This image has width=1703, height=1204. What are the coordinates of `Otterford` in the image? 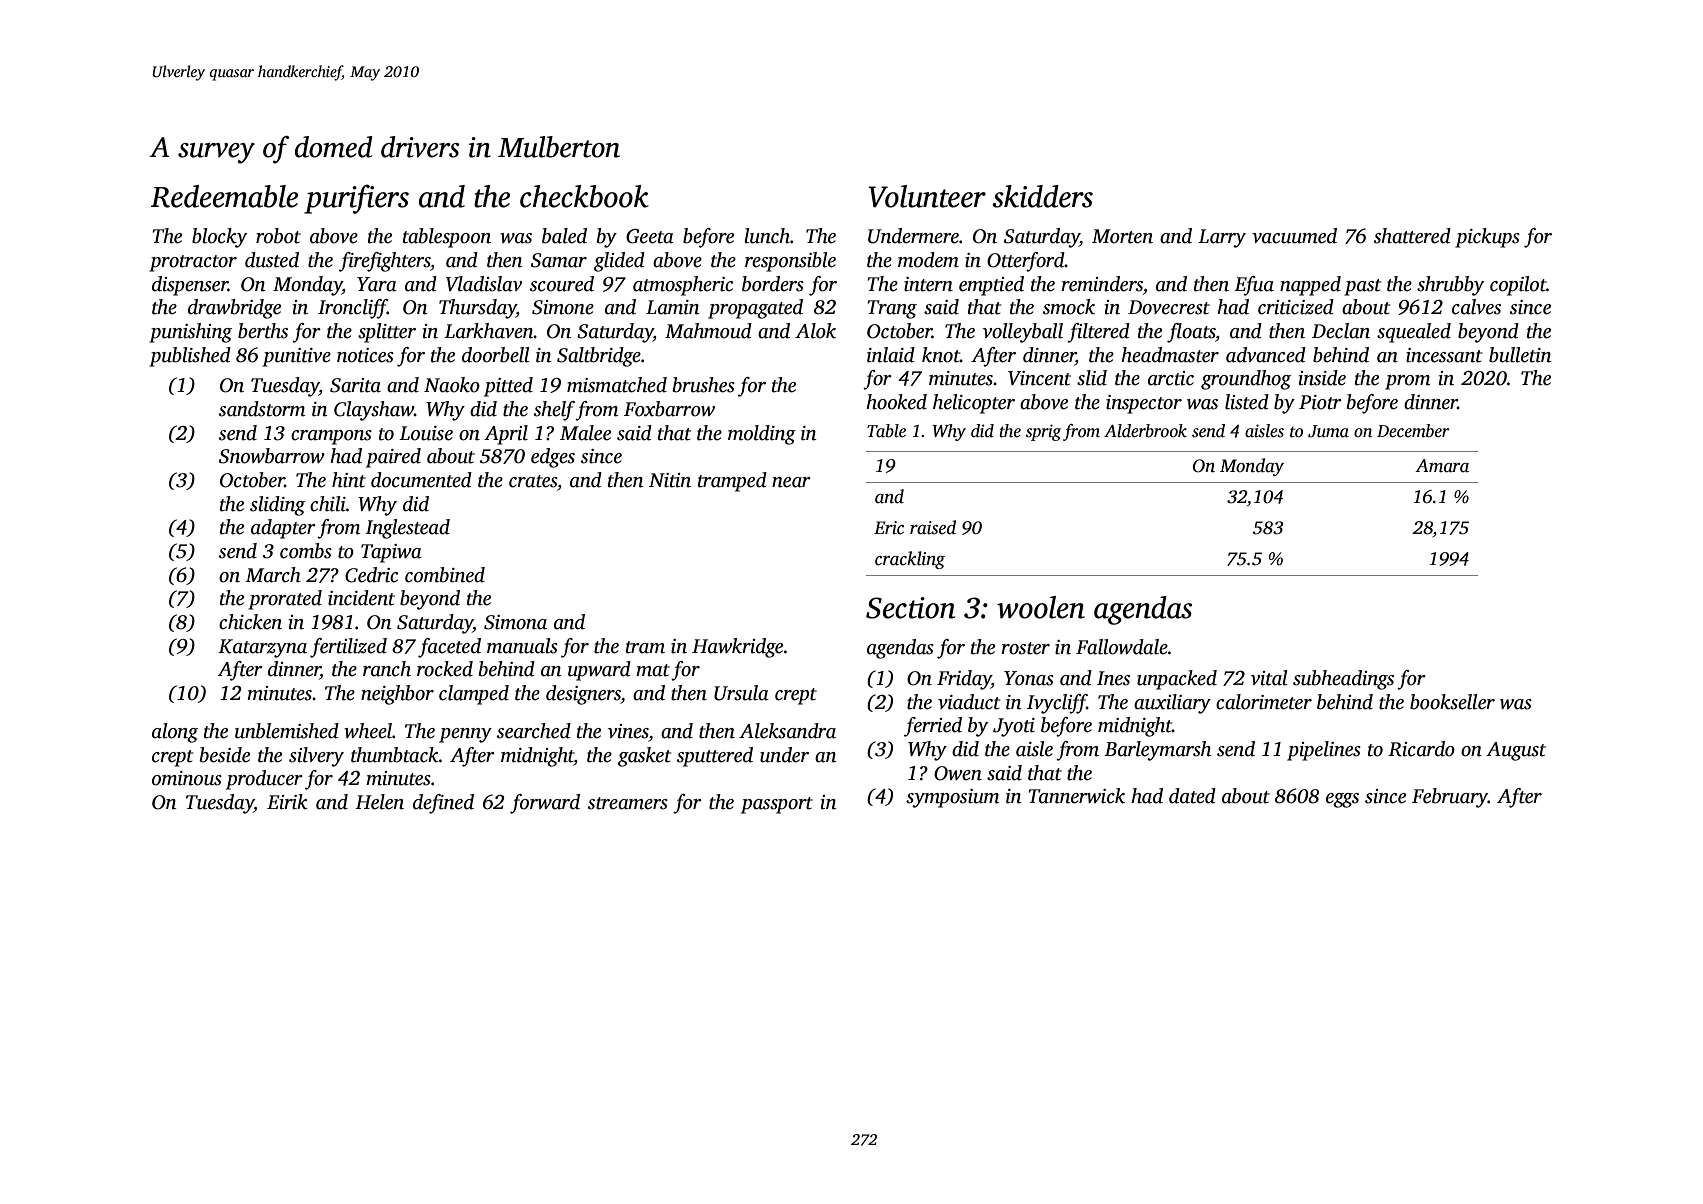 It's located at (1026, 262).
